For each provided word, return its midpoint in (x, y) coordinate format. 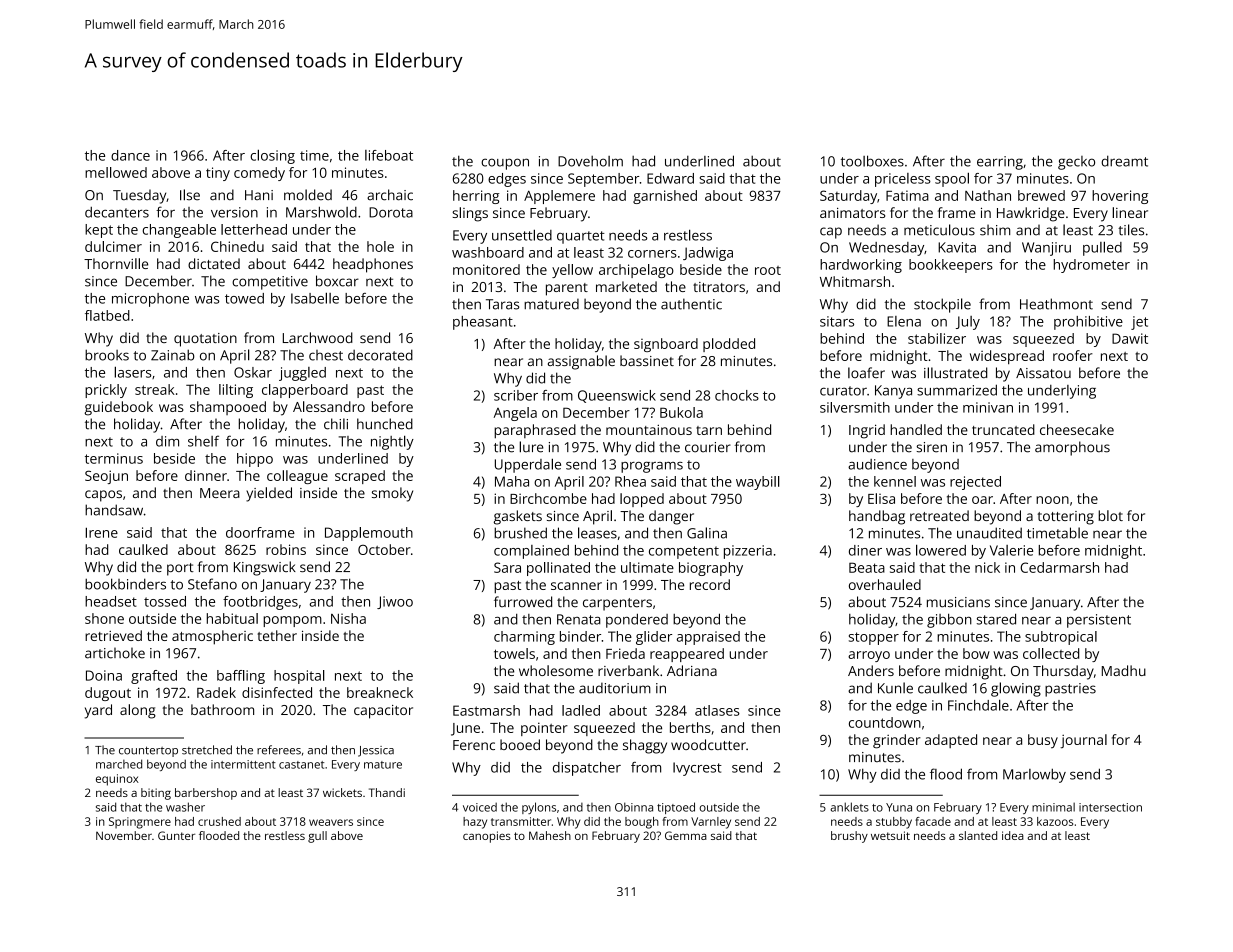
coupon (505, 164)
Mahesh (550, 835)
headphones (373, 265)
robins (286, 549)
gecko (1076, 163)
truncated (1003, 429)
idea (1013, 835)
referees (279, 750)
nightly (392, 442)
